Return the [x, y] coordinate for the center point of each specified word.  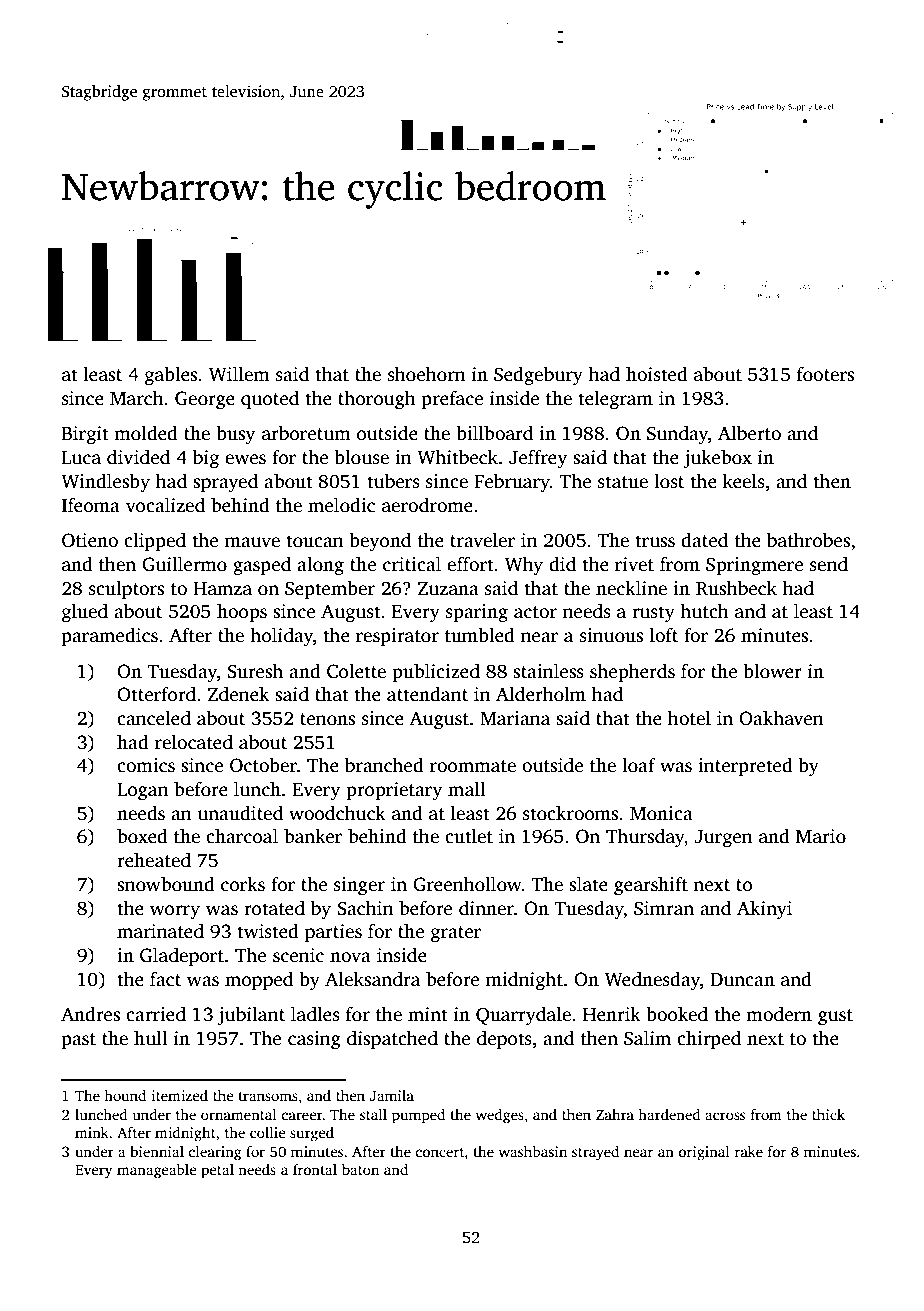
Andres [90, 1014]
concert [440, 1152]
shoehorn [427, 374]
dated [704, 540]
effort [470, 564]
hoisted [657, 374]
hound [125, 1095]
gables [171, 376]
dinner [486, 908]
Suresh [255, 671]
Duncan [742, 980]
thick [828, 1114]
